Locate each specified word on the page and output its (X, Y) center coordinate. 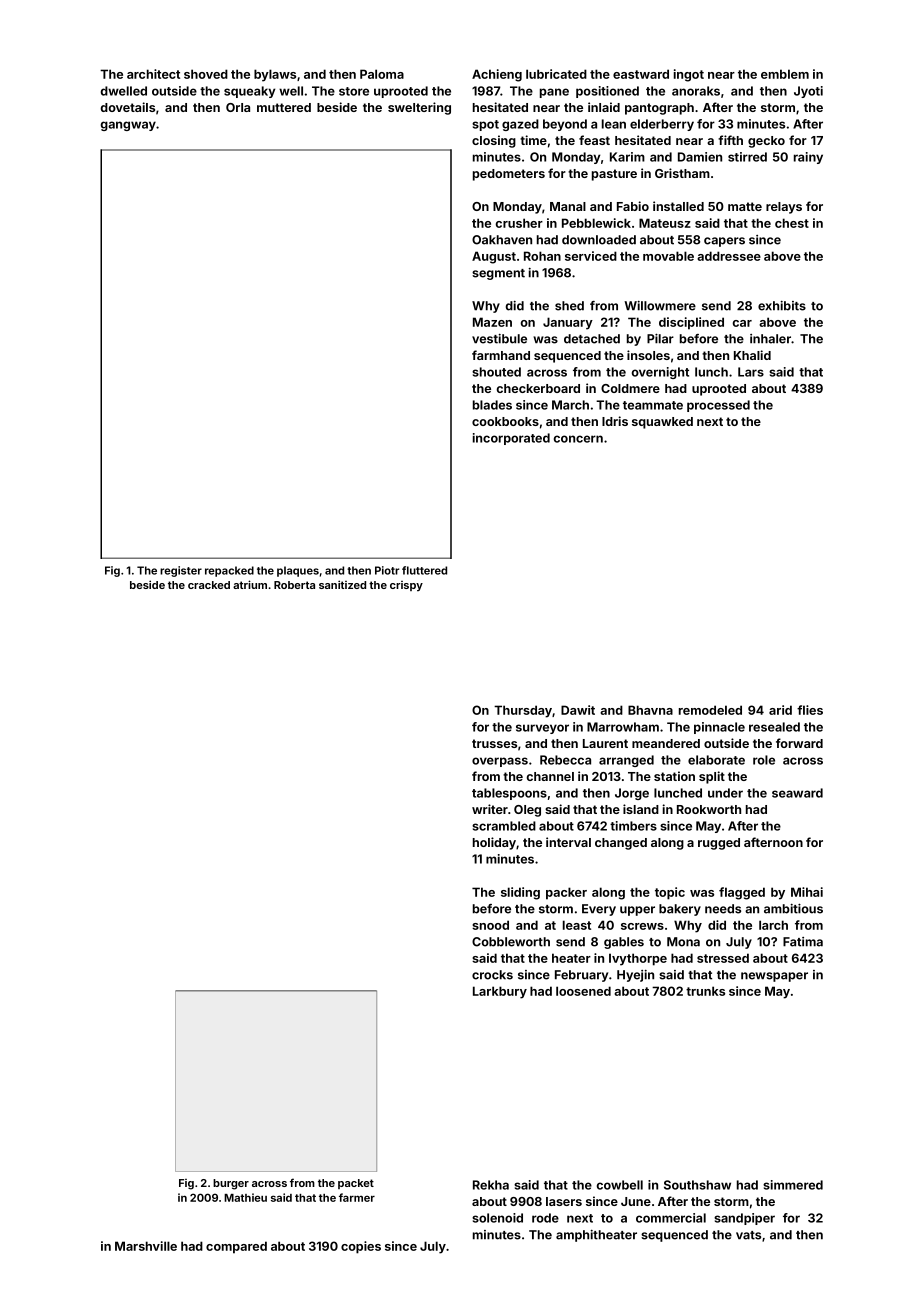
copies (361, 1247)
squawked (662, 423)
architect (153, 74)
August (494, 257)
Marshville (146, 1246)
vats (748, 1235)
